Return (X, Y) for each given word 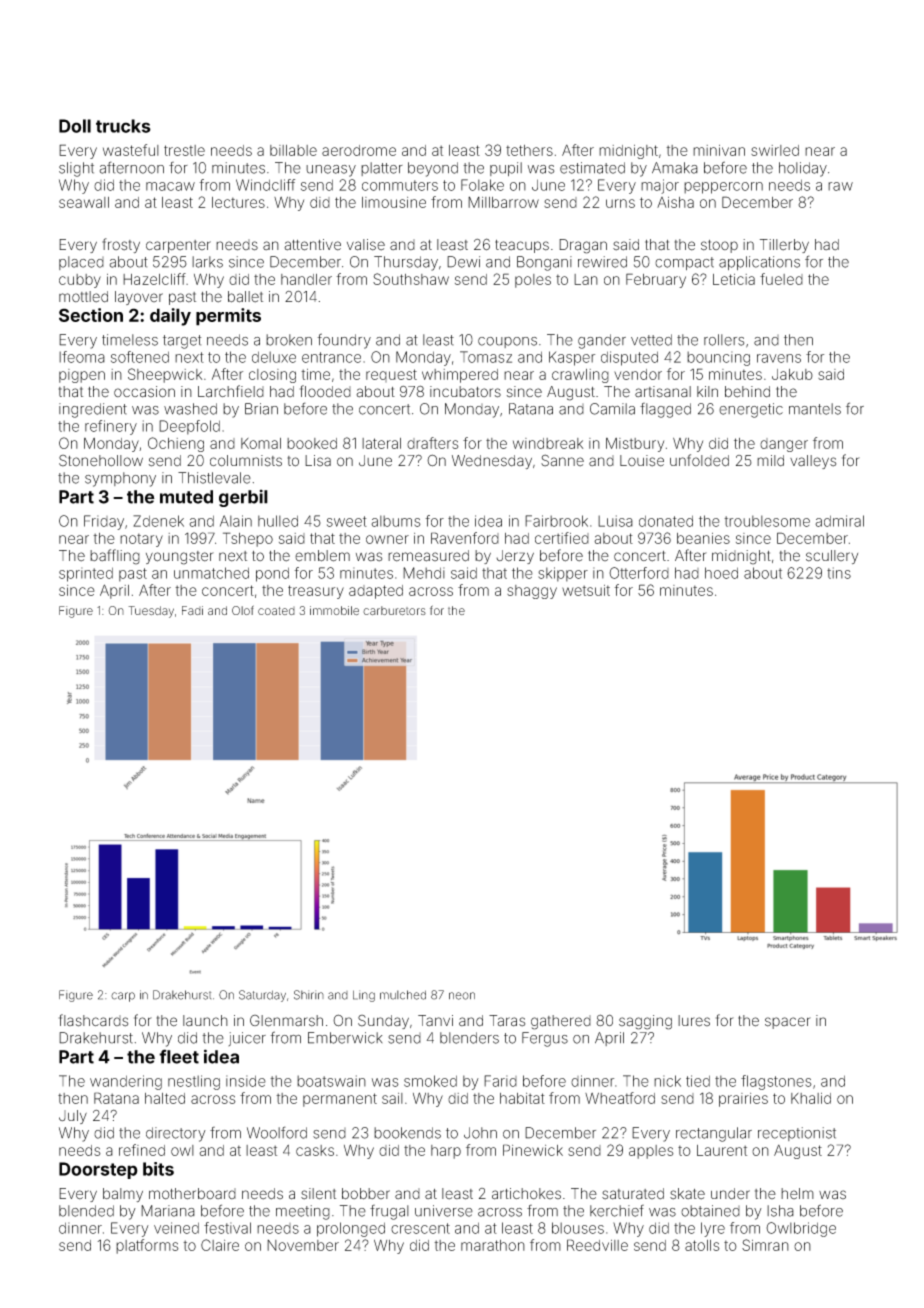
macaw (170, 186)
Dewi (463, 262)
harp (446, 1152)
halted (165, 1098)
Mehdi (424, 573)
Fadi (192, 610)
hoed (721, 573)
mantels (815, 409)
